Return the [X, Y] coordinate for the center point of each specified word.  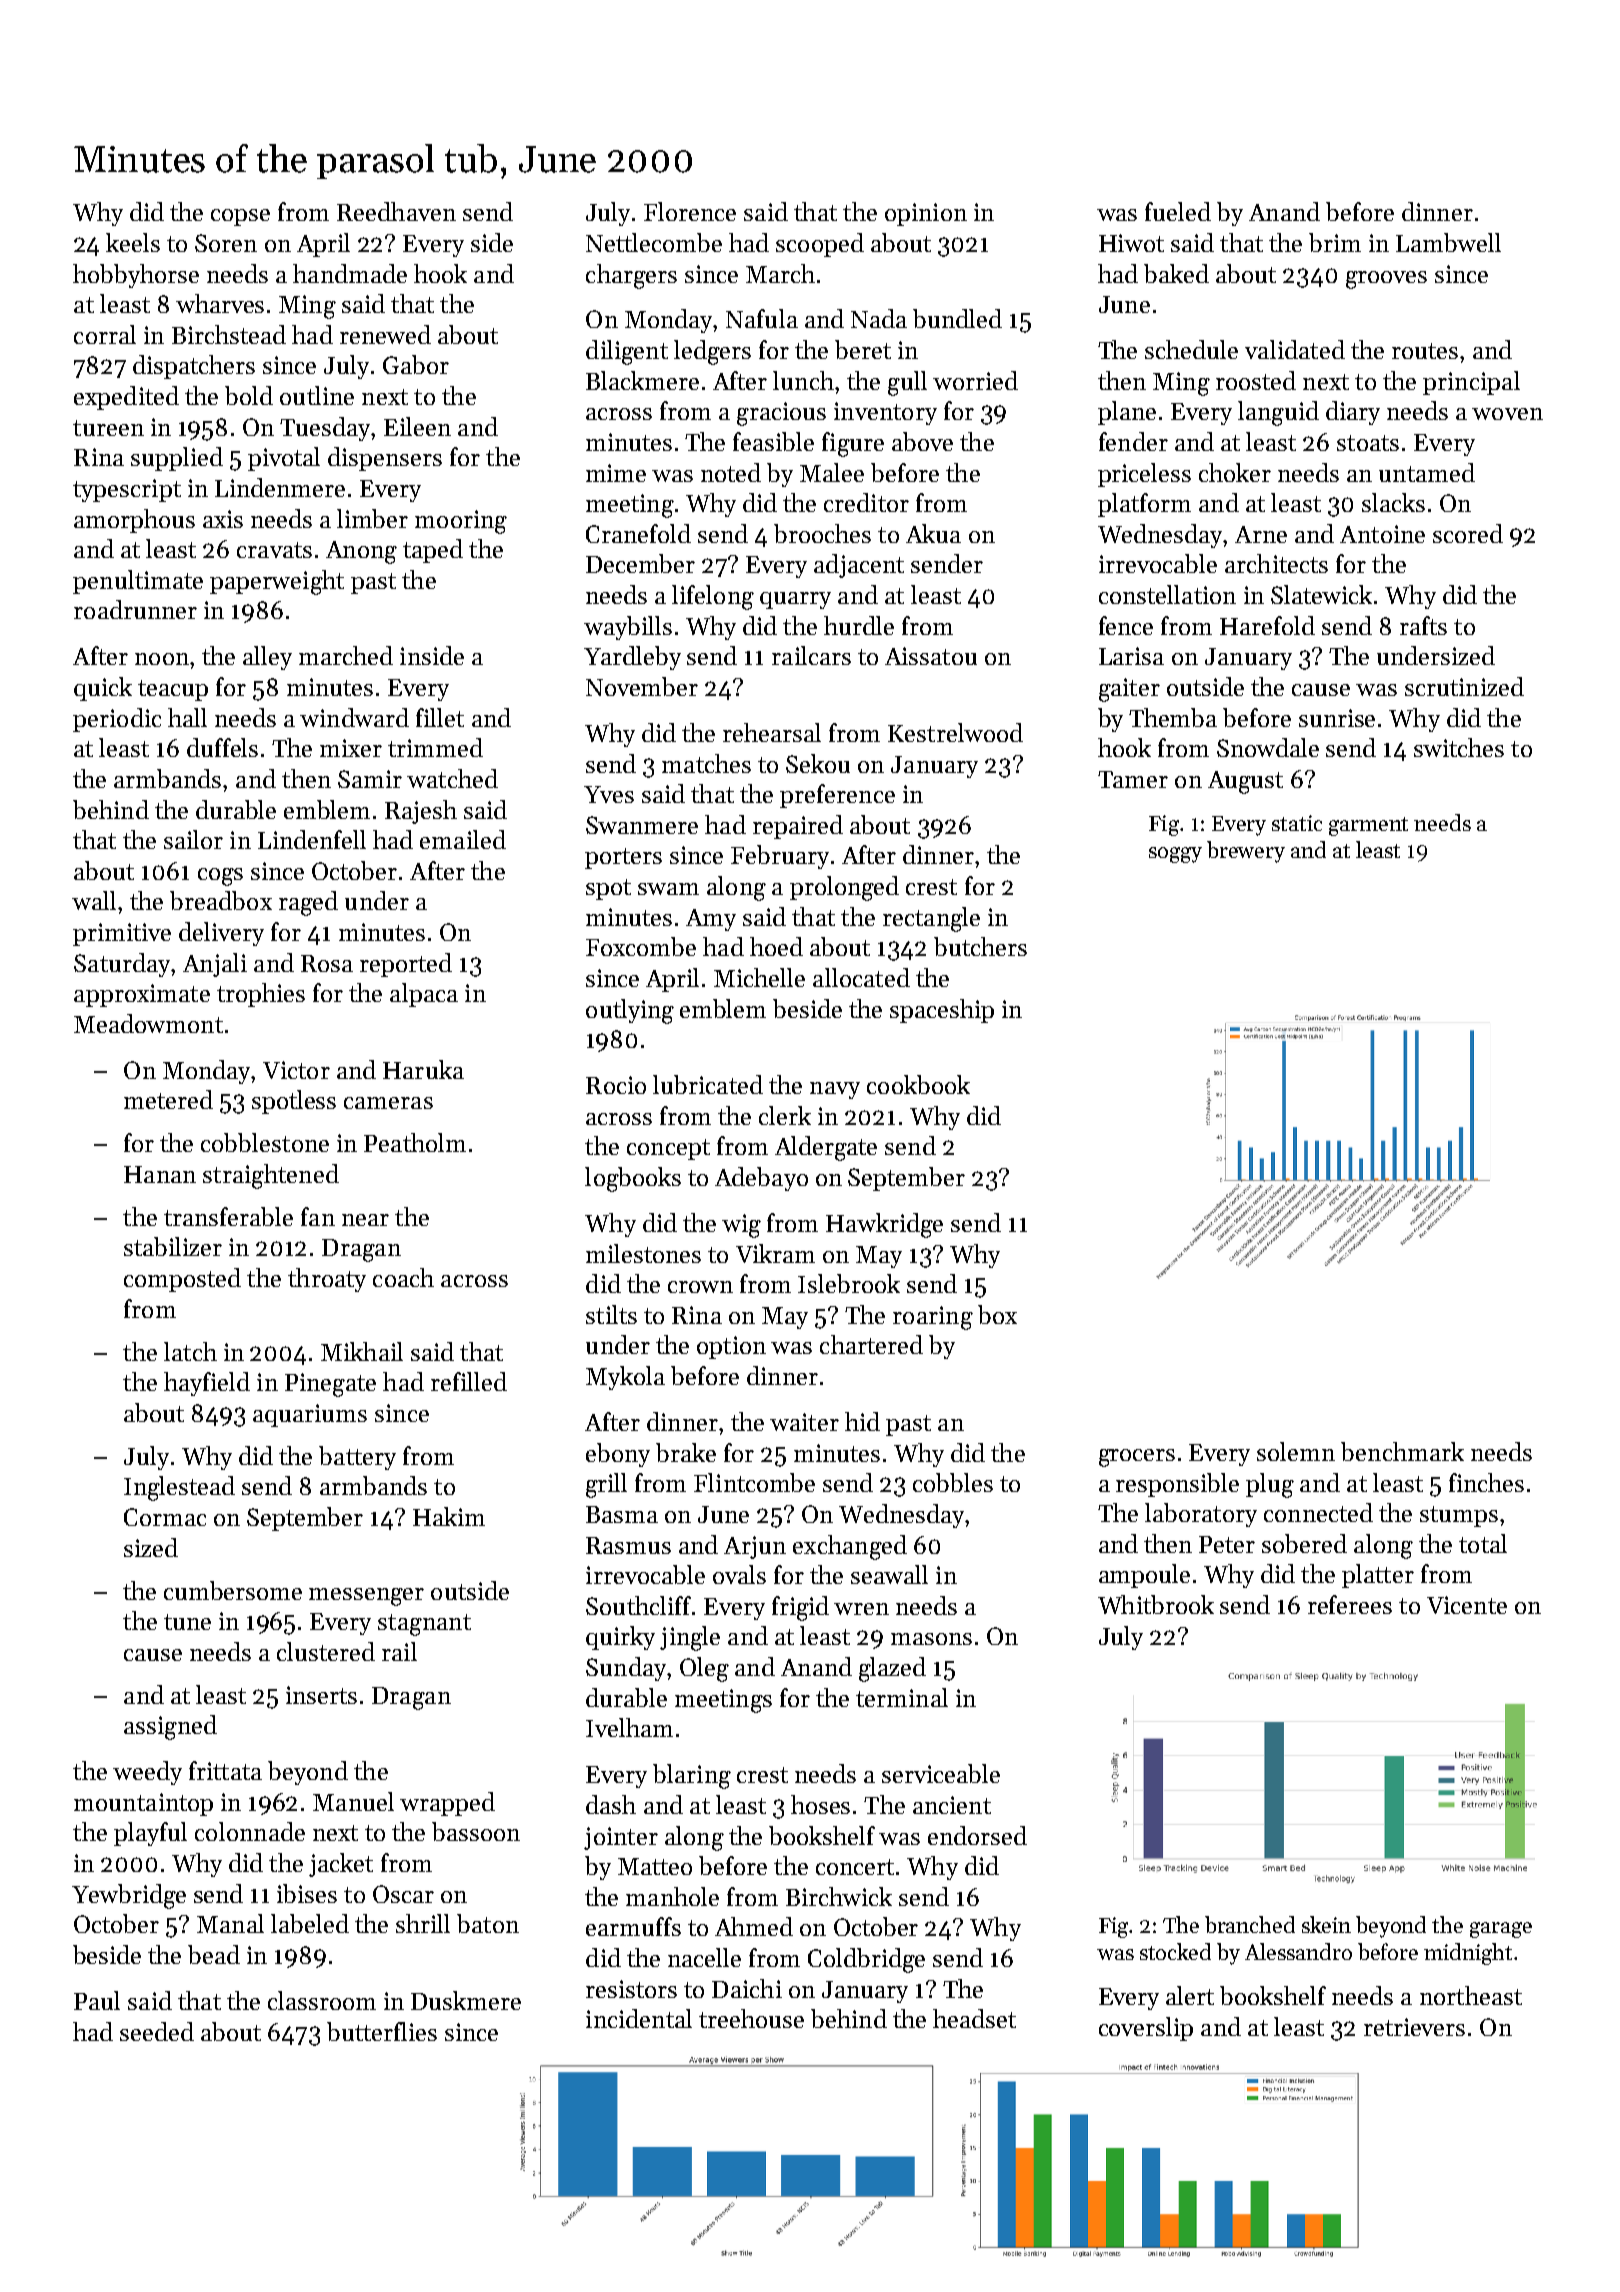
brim [1335, 242]
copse [240, 217]
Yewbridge [129, 1896]
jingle [690, 1638]
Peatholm [415, 1142]
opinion [926, 214]
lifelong [713, 597]
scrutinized [1464, 686]
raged [308, 903]
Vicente [1467, 1605]
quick [103, 689]
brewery [1246, 852]
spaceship [942, 1011]
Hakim [449, 1516]
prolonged [844, 888]
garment [1368, 826]
